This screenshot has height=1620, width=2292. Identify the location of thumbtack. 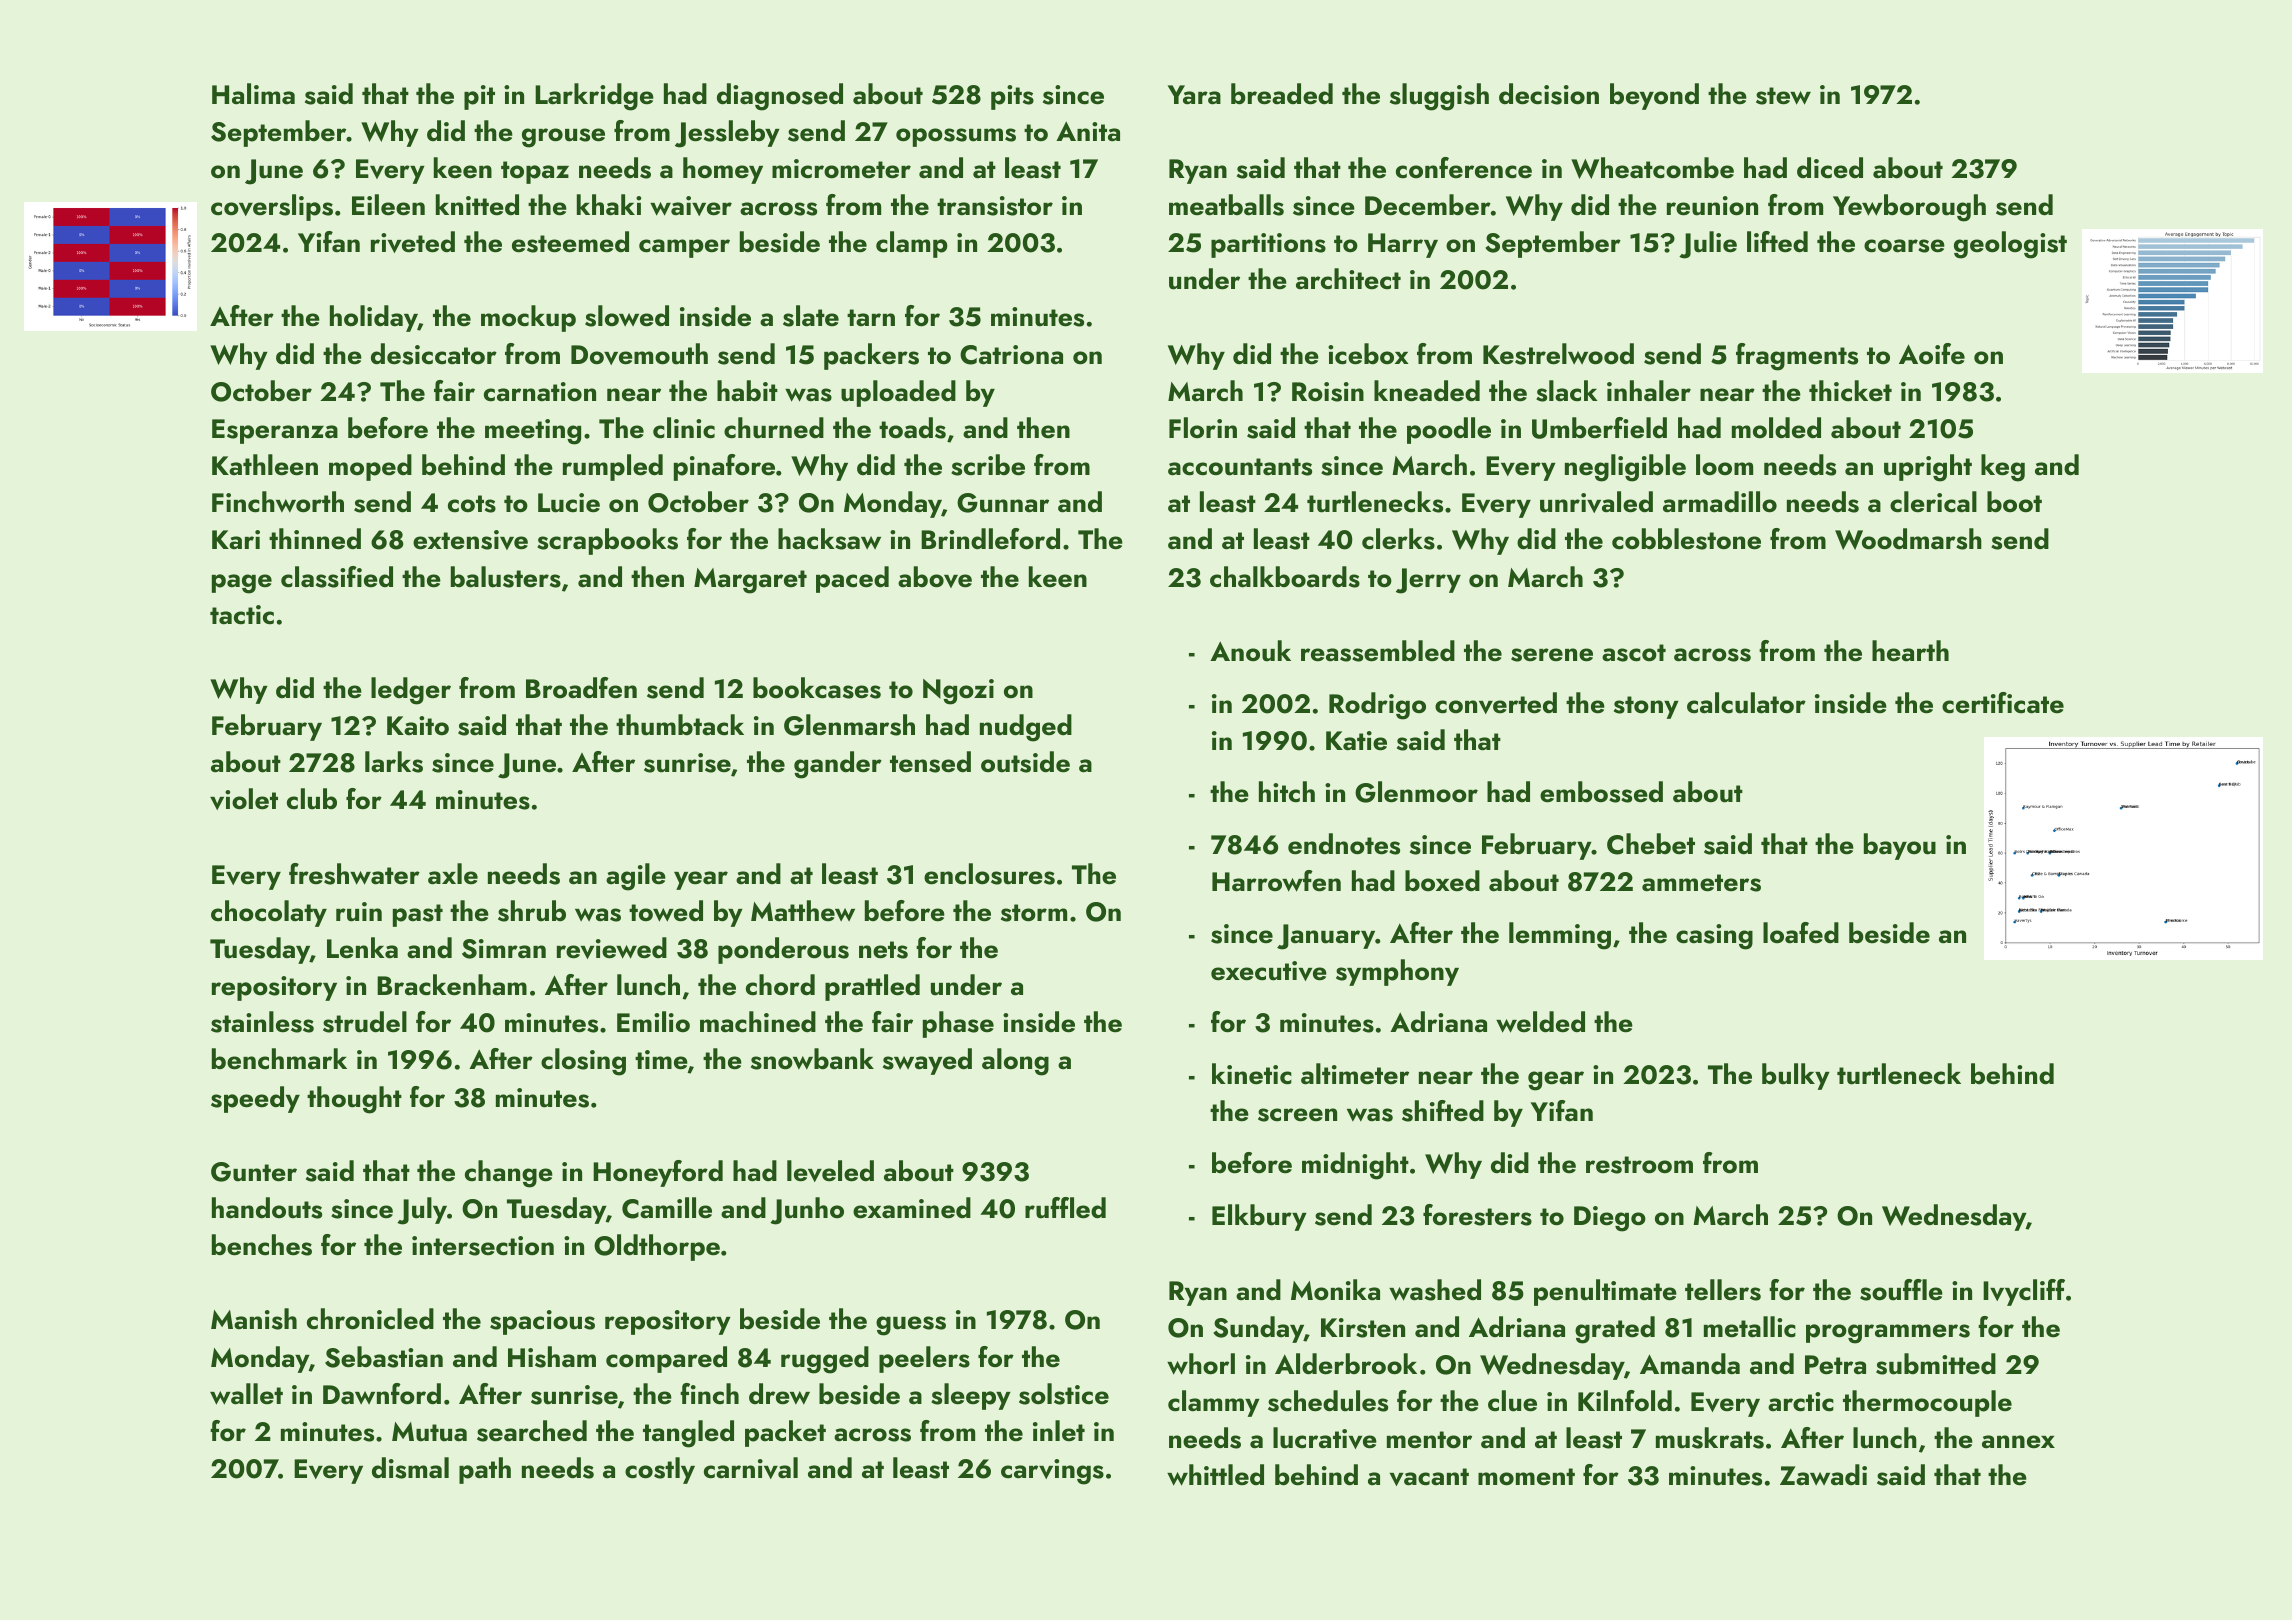
(680, 725).
